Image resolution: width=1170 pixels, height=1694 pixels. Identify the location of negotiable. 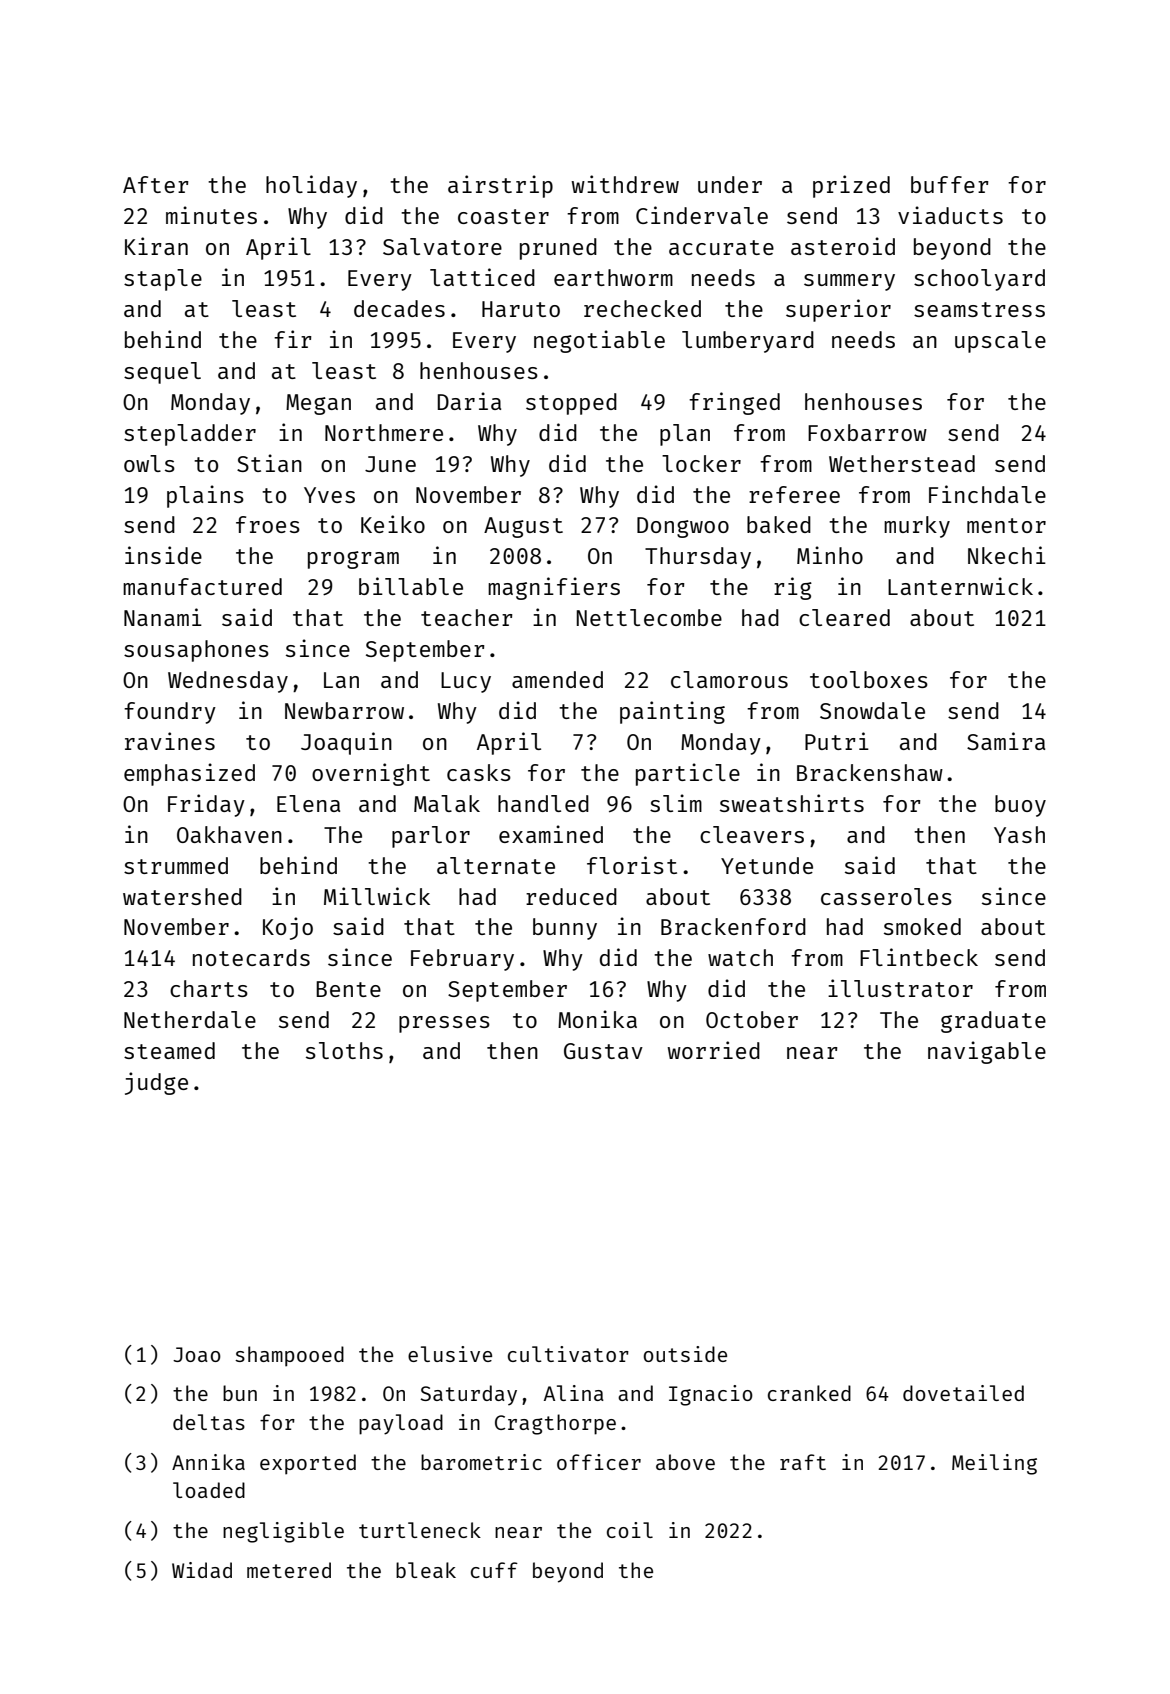
(599, 341).
